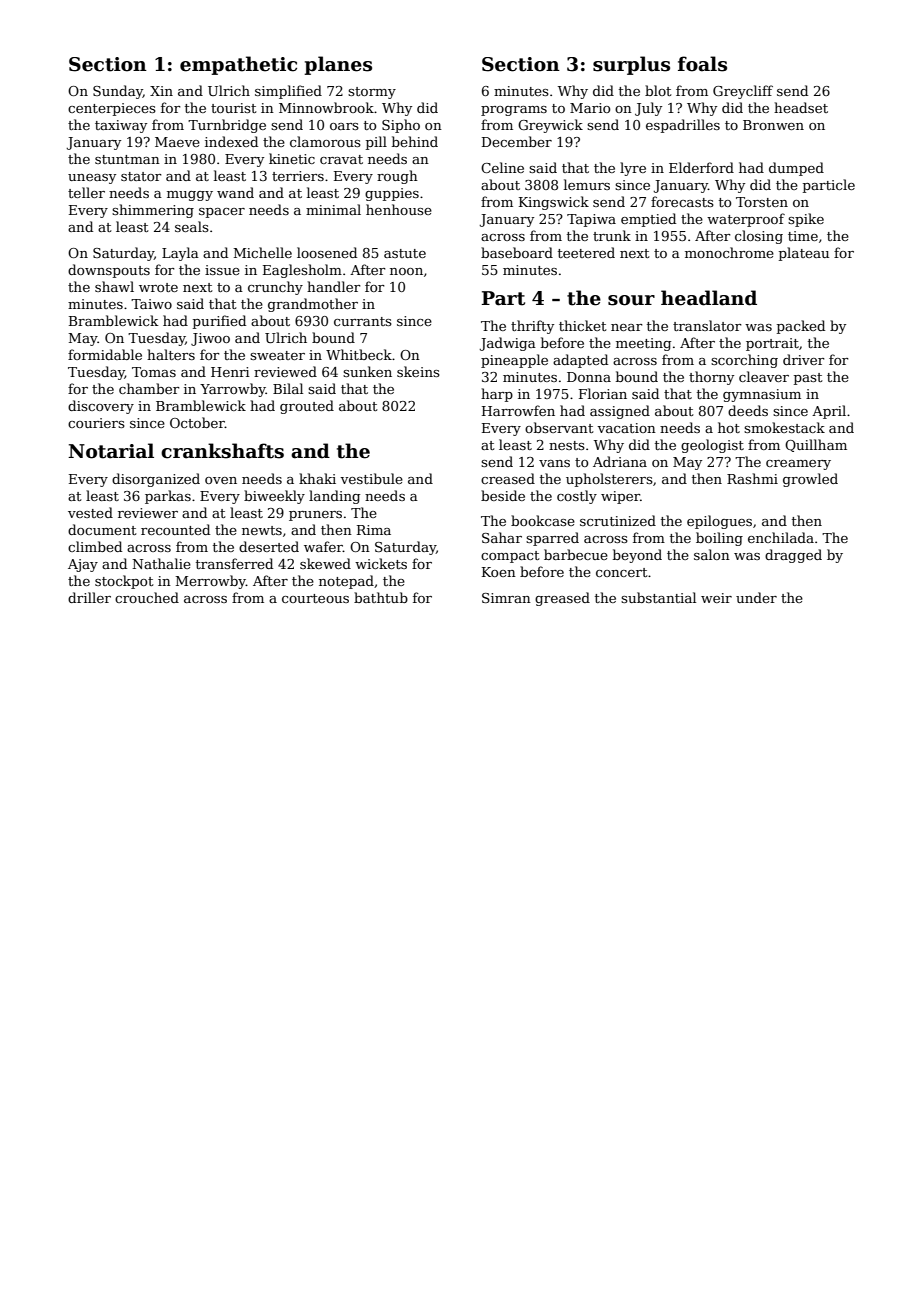  I want to click on beside, so click(503, 495).
